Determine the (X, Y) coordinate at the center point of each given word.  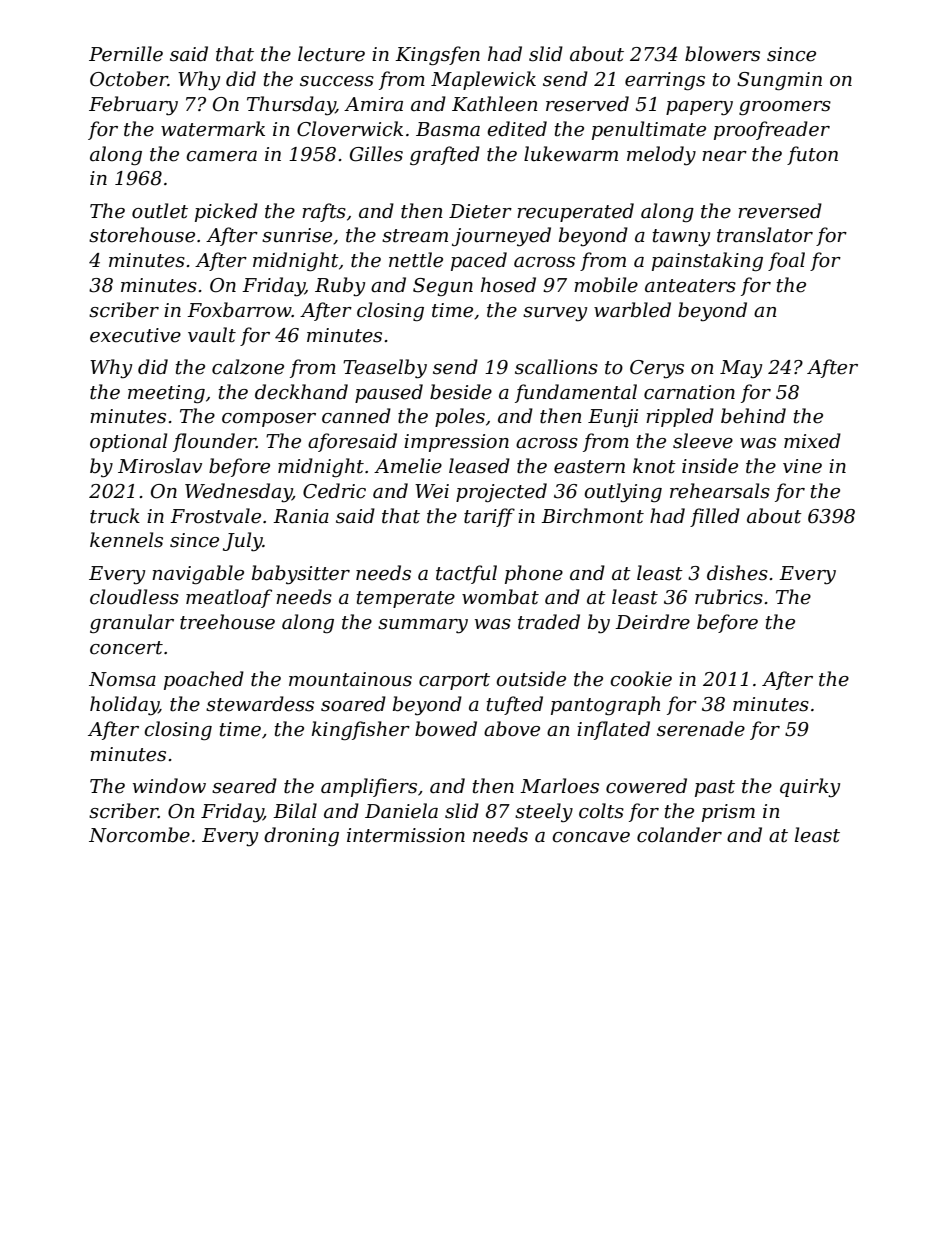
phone (534, 574)
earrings (665, 81)
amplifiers (369, 787)
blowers (722, 54)
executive (135, 335)
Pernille (126, 54)
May (741, 369)
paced (479, 261)
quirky (810, 788)
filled (715, 517)
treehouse (227, 622)
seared (244, 786)
